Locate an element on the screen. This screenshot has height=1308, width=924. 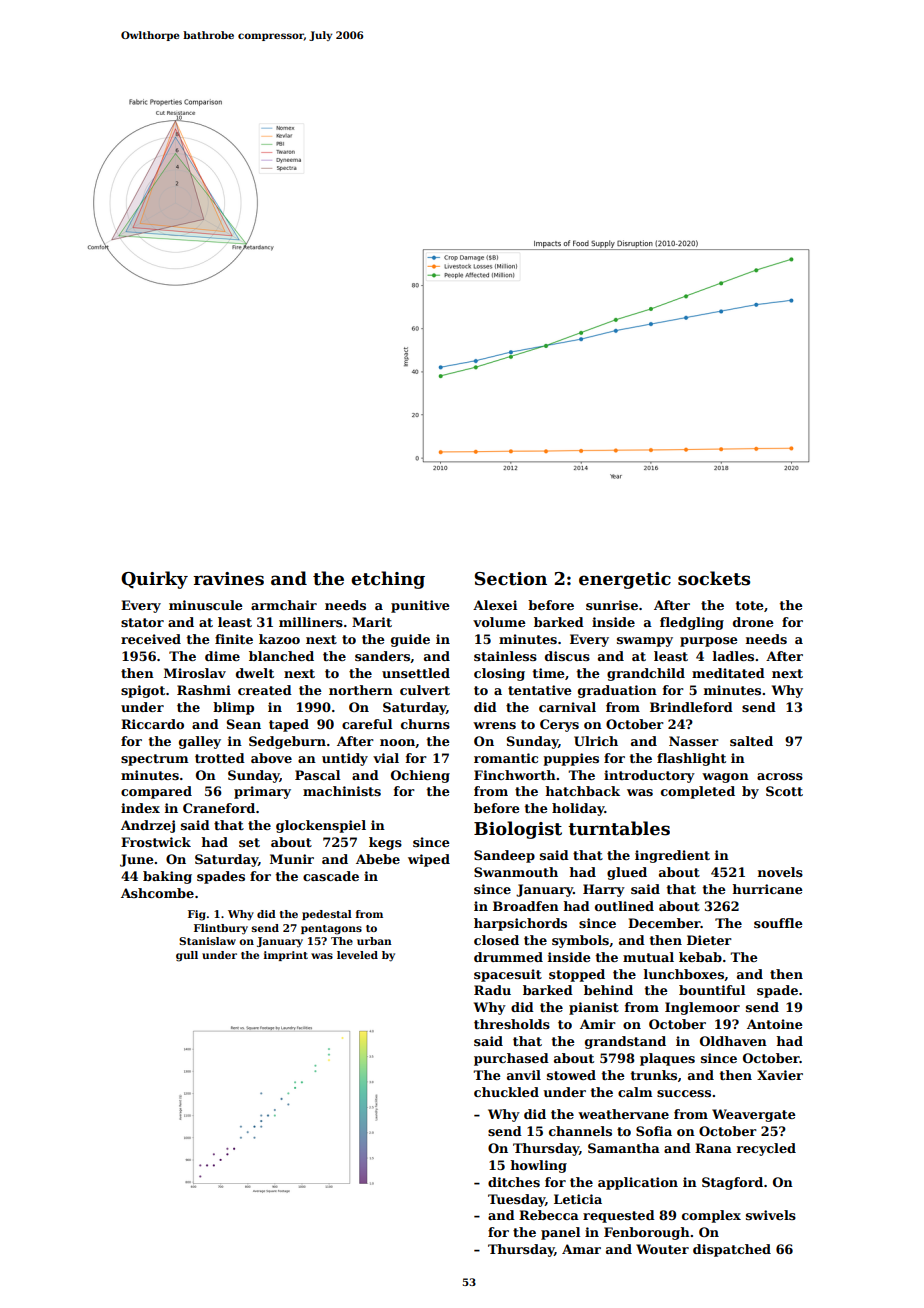
energetic is located at coordinates (625, 580).
